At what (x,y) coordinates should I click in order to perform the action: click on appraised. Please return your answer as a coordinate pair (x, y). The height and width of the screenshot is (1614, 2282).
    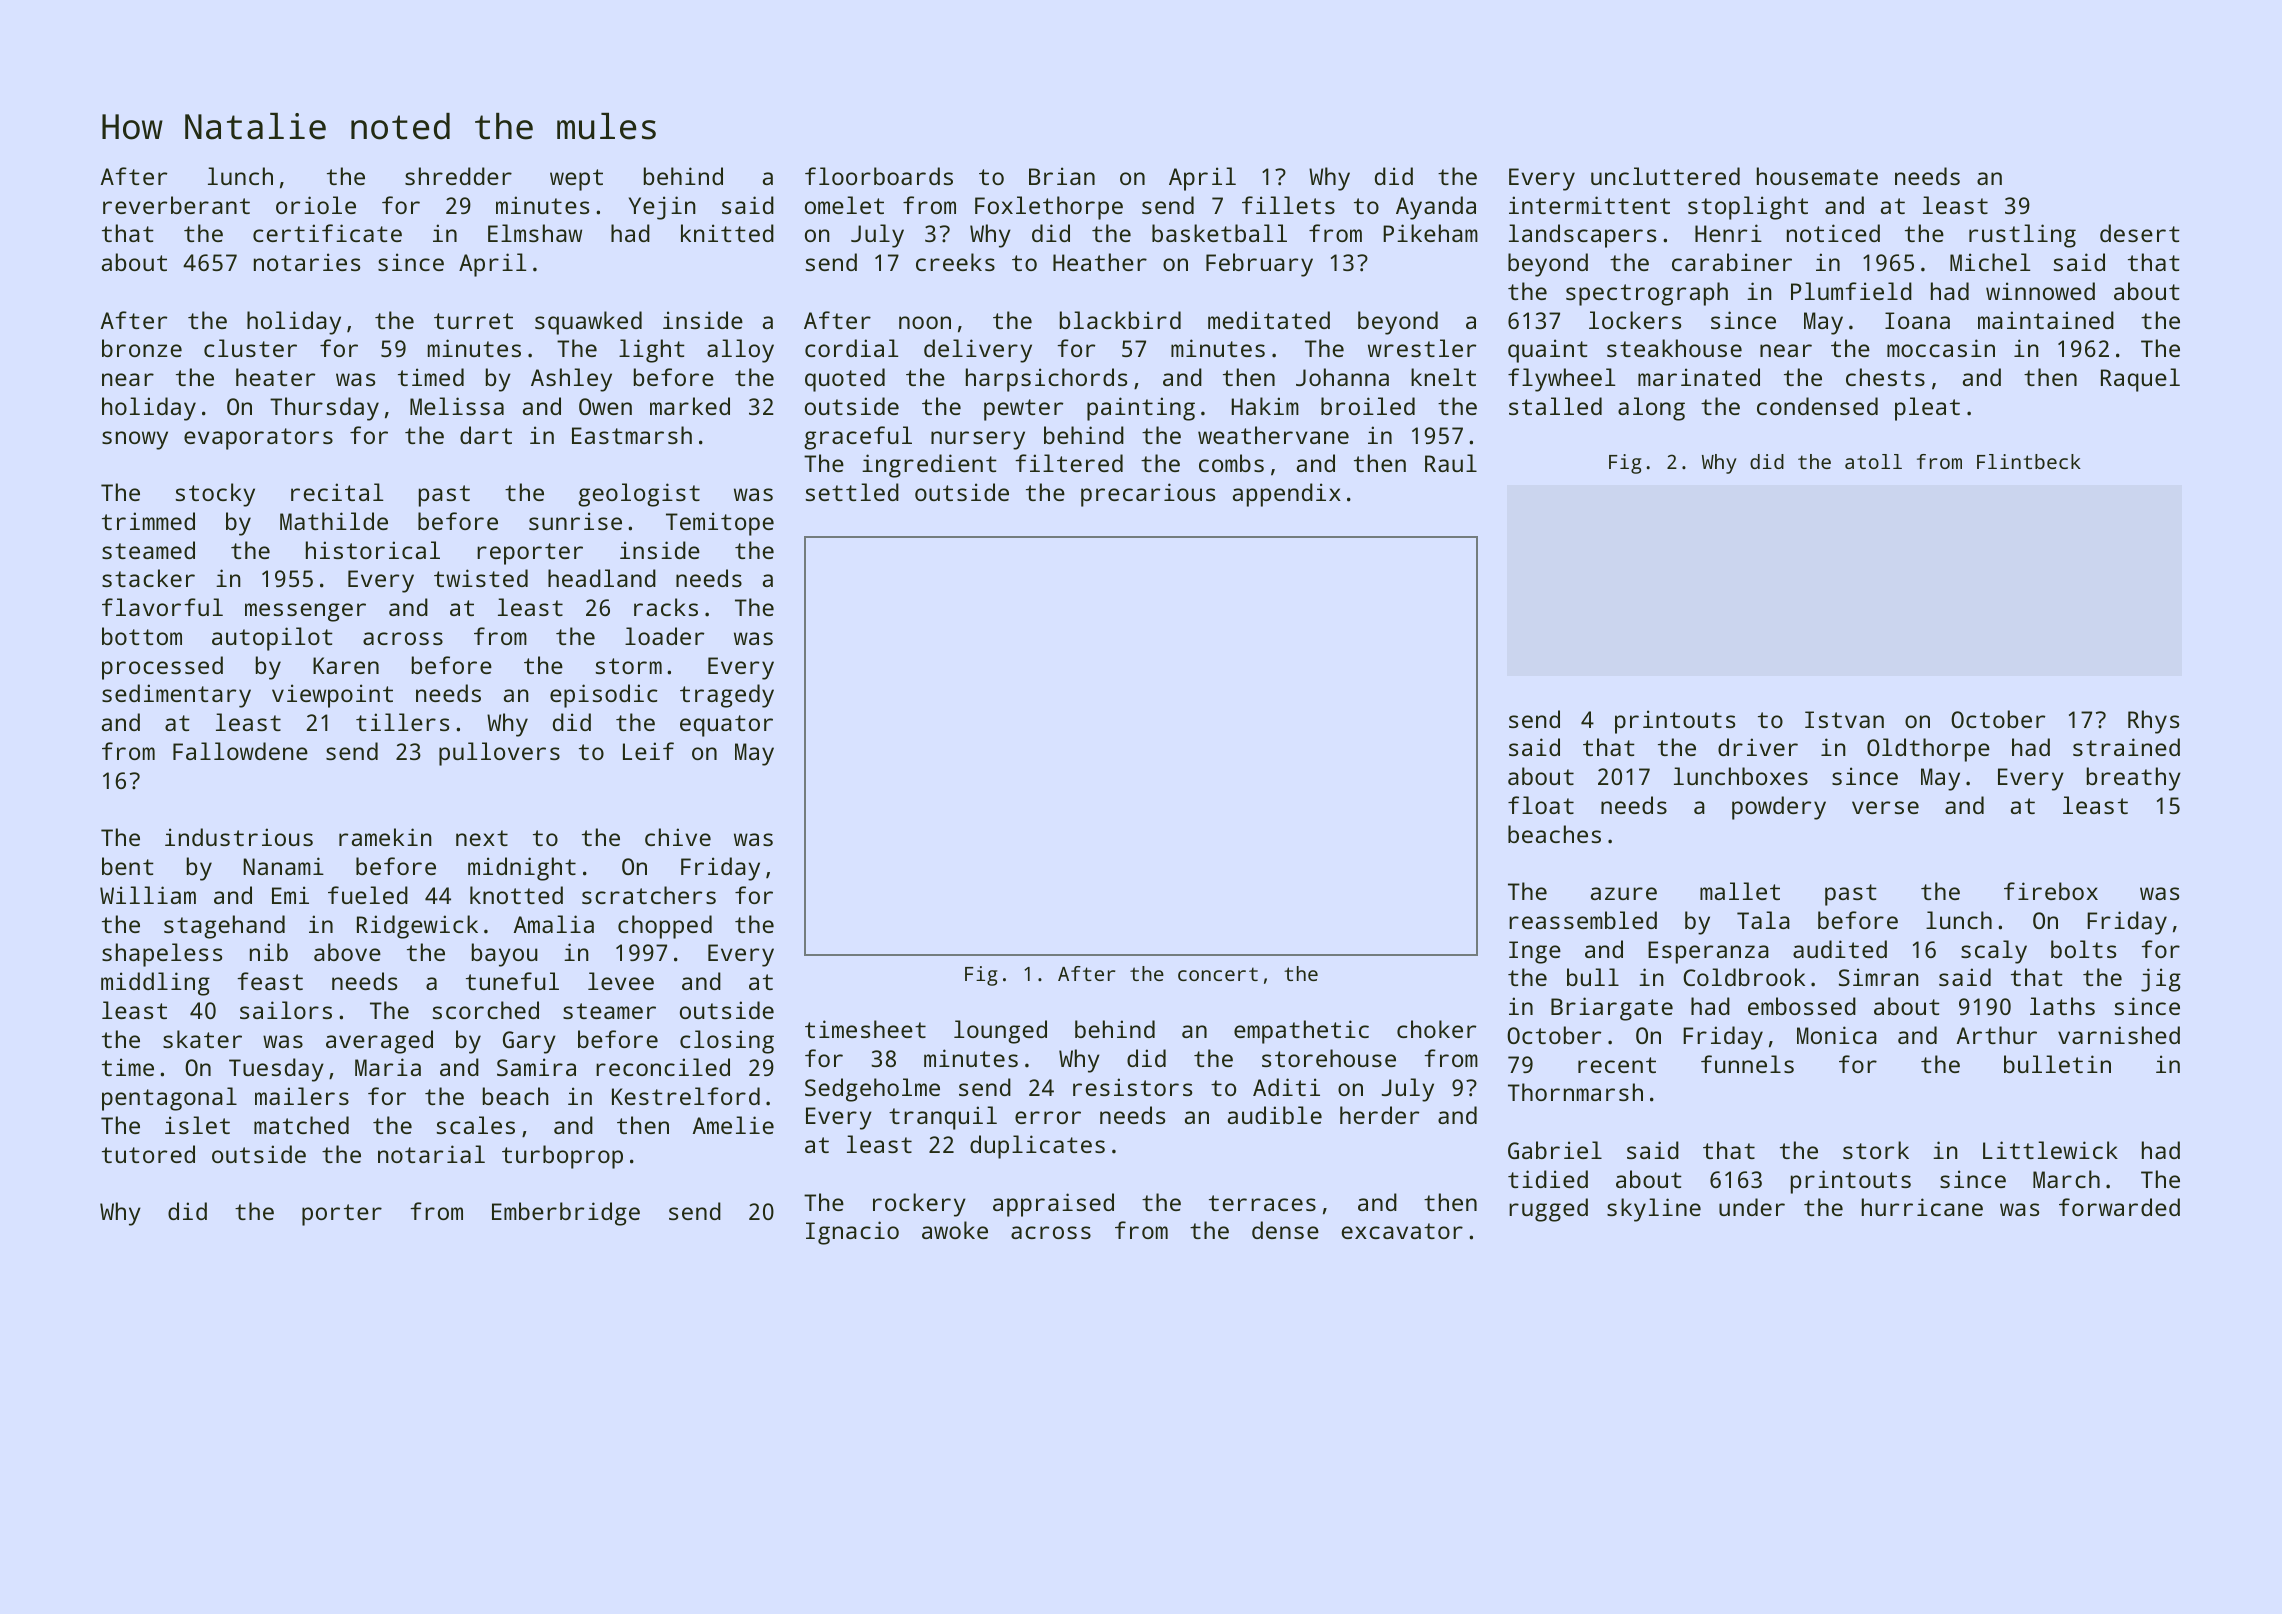
    Looking at the image, I should click on (1053, 1205).
